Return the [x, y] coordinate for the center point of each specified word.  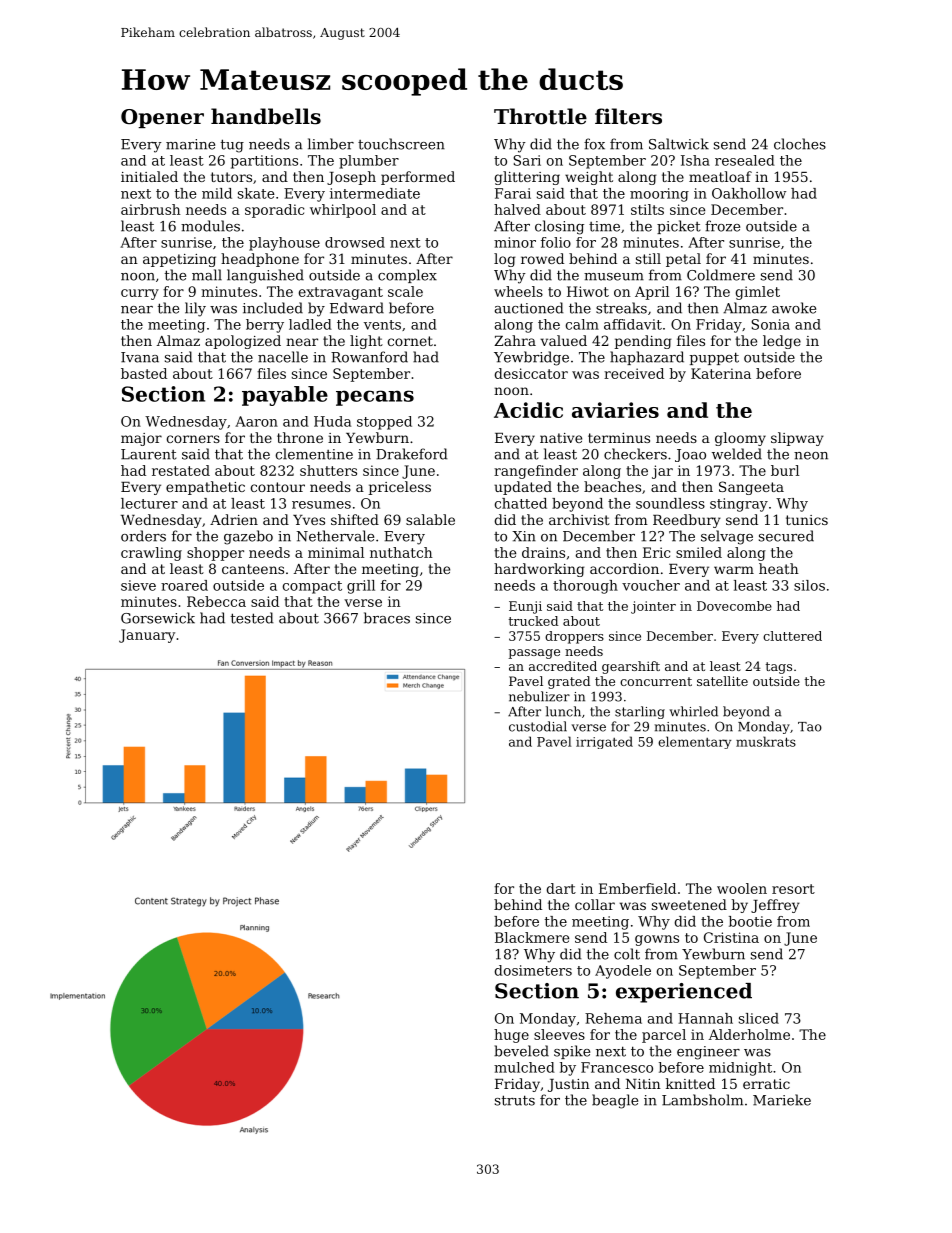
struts [515, 1100]
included [273, 308]
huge [511, 1036]
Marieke [782, 1100]
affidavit [633, 324]
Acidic [528, 410]
